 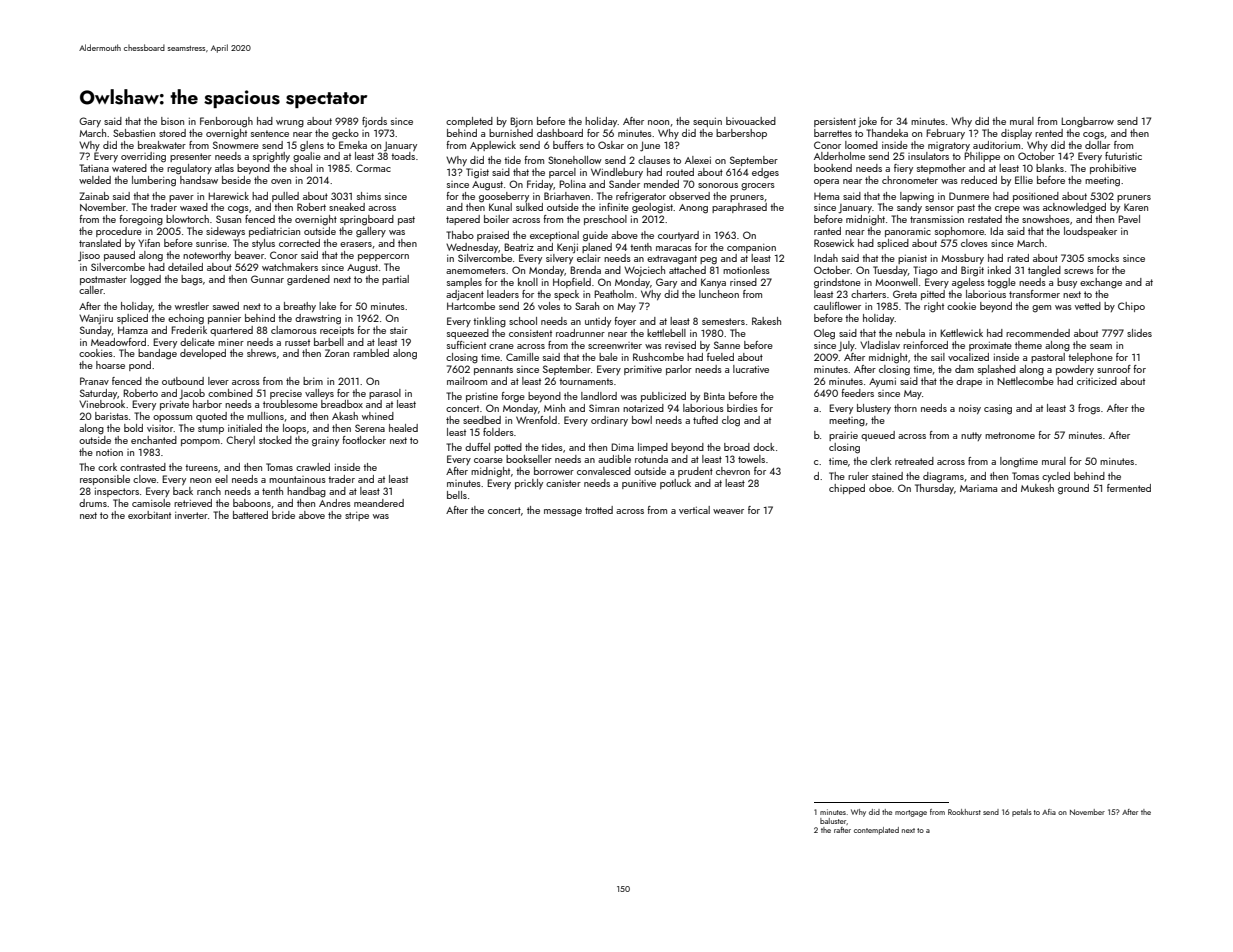 I want to click on grocers, so click(x=758, y=187).
